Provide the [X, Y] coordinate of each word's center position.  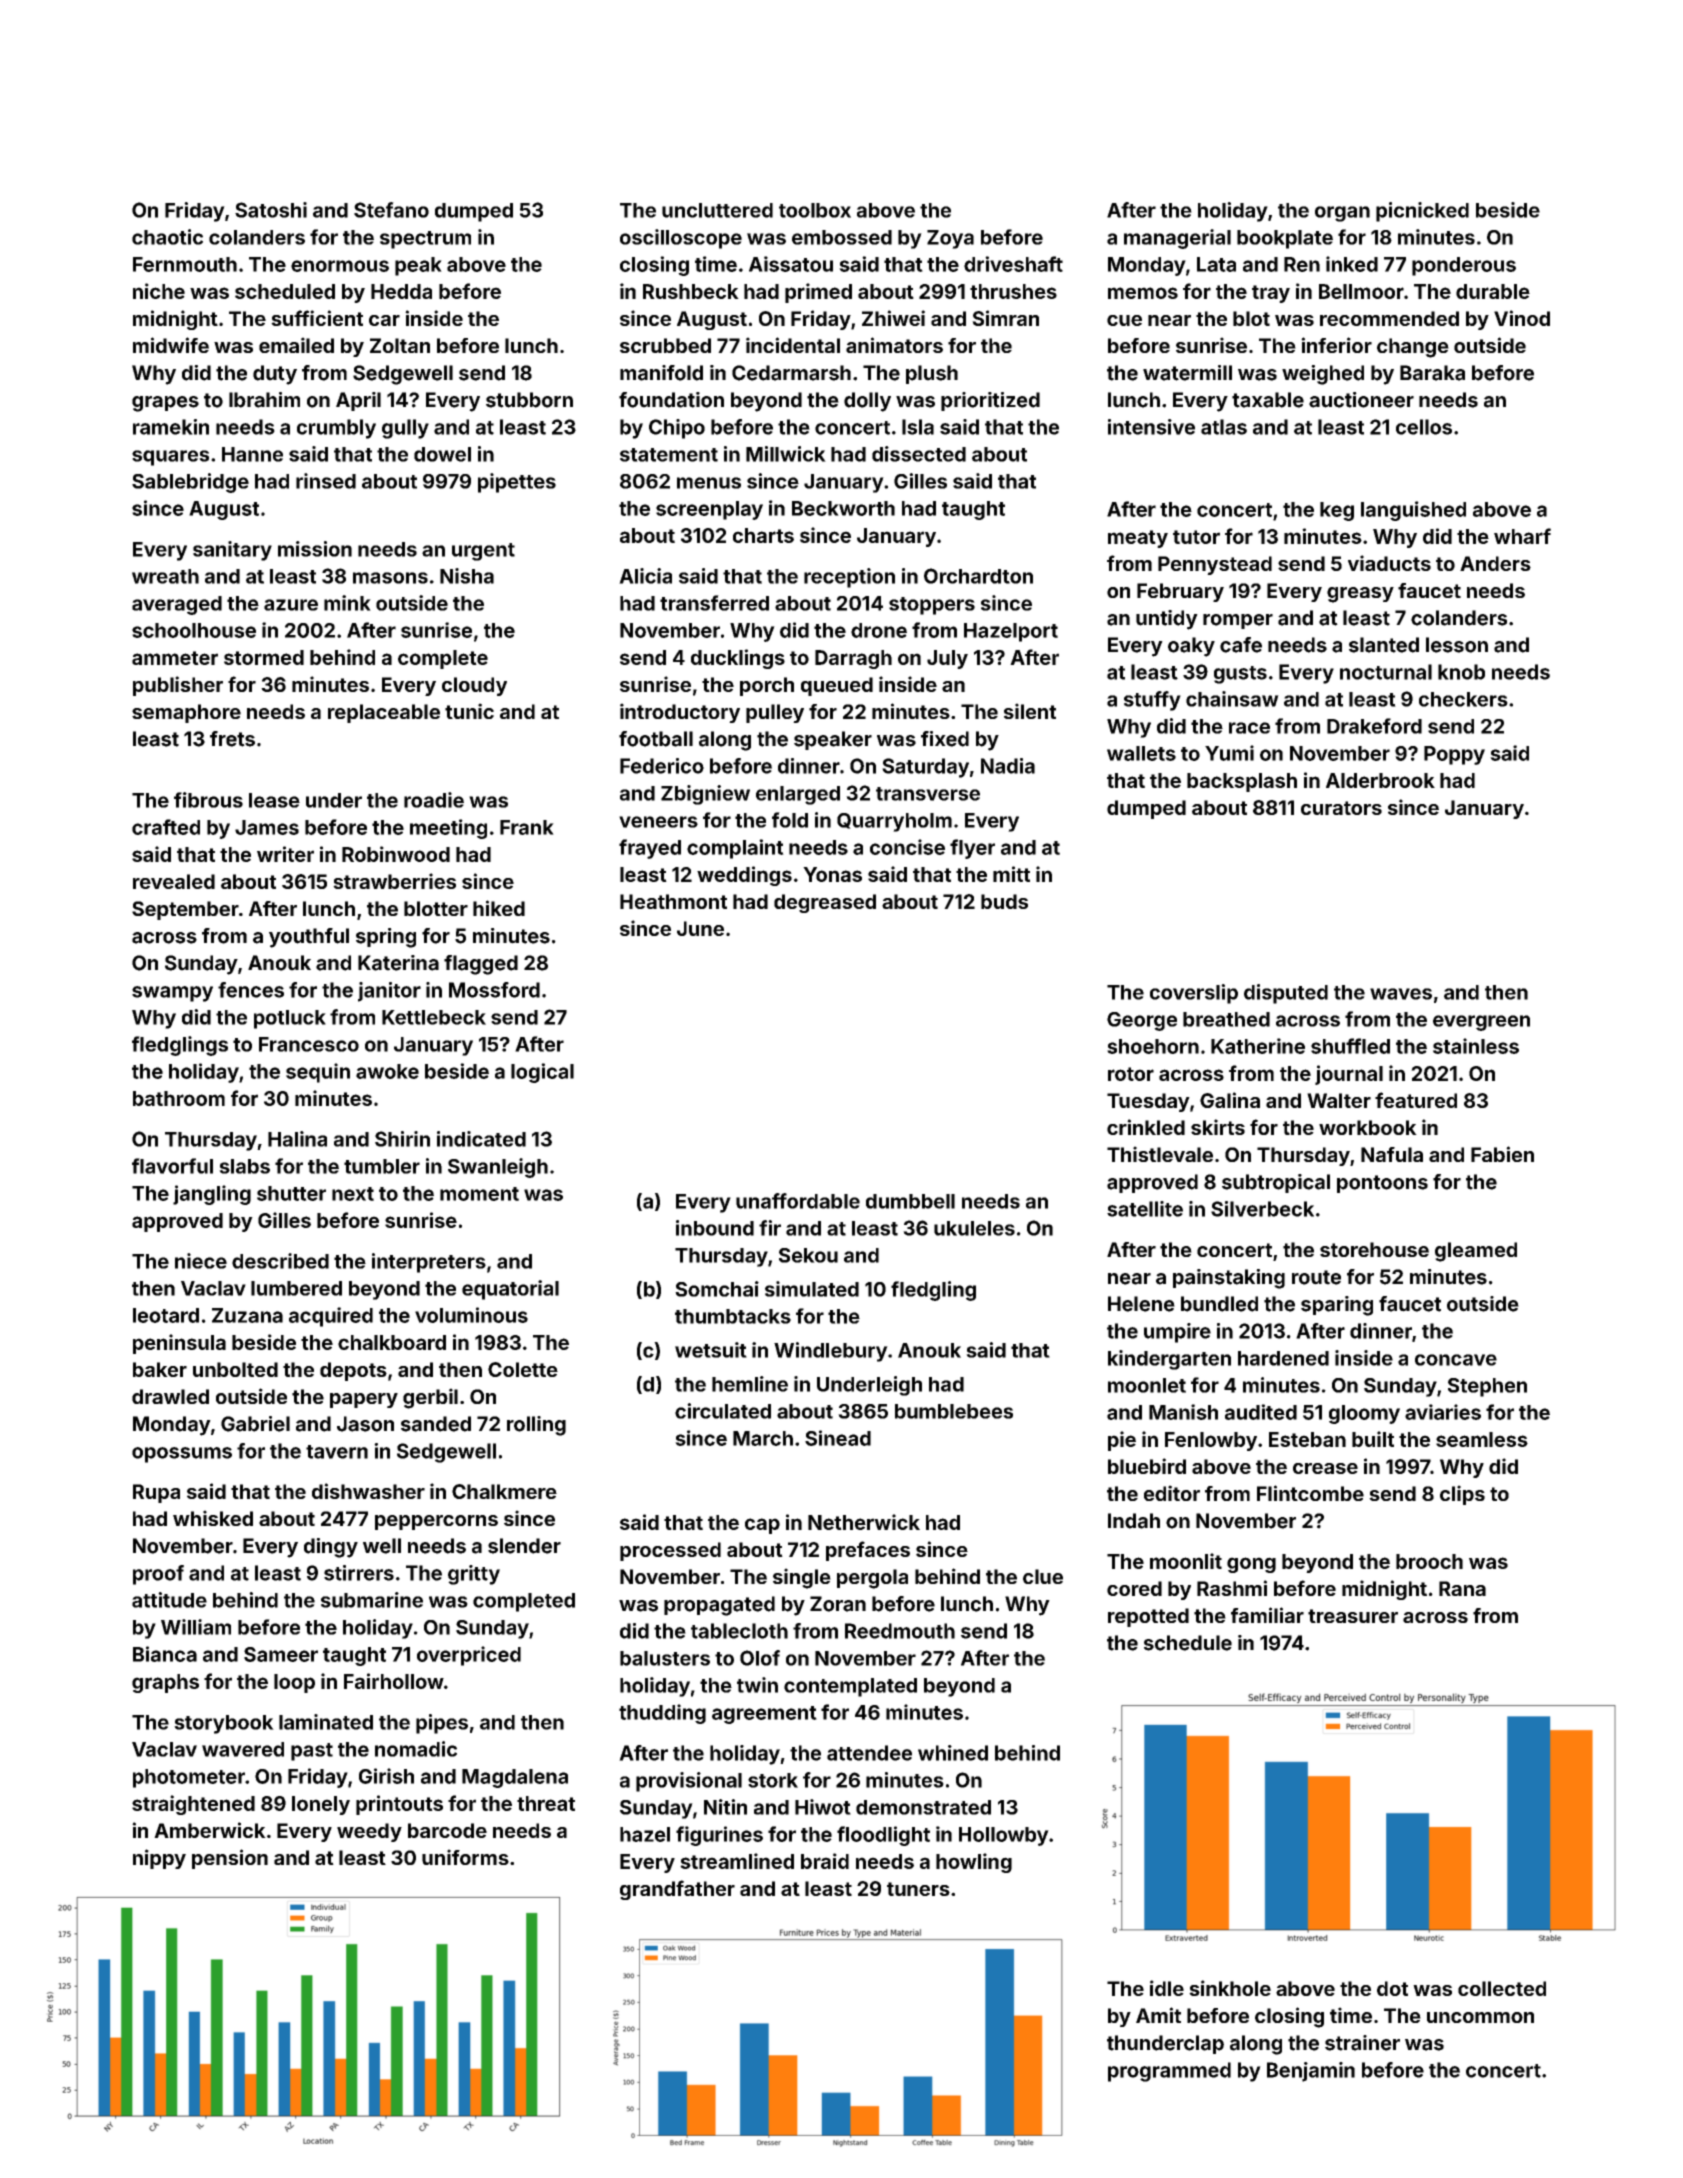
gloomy [1364, 1414]
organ [1342, 214]
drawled [170, 1396]
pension [230, 1859]
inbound [715, 1228]
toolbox [815, 210]
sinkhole [1230, 1988]
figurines [719, 1836]
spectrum [425, 240]
